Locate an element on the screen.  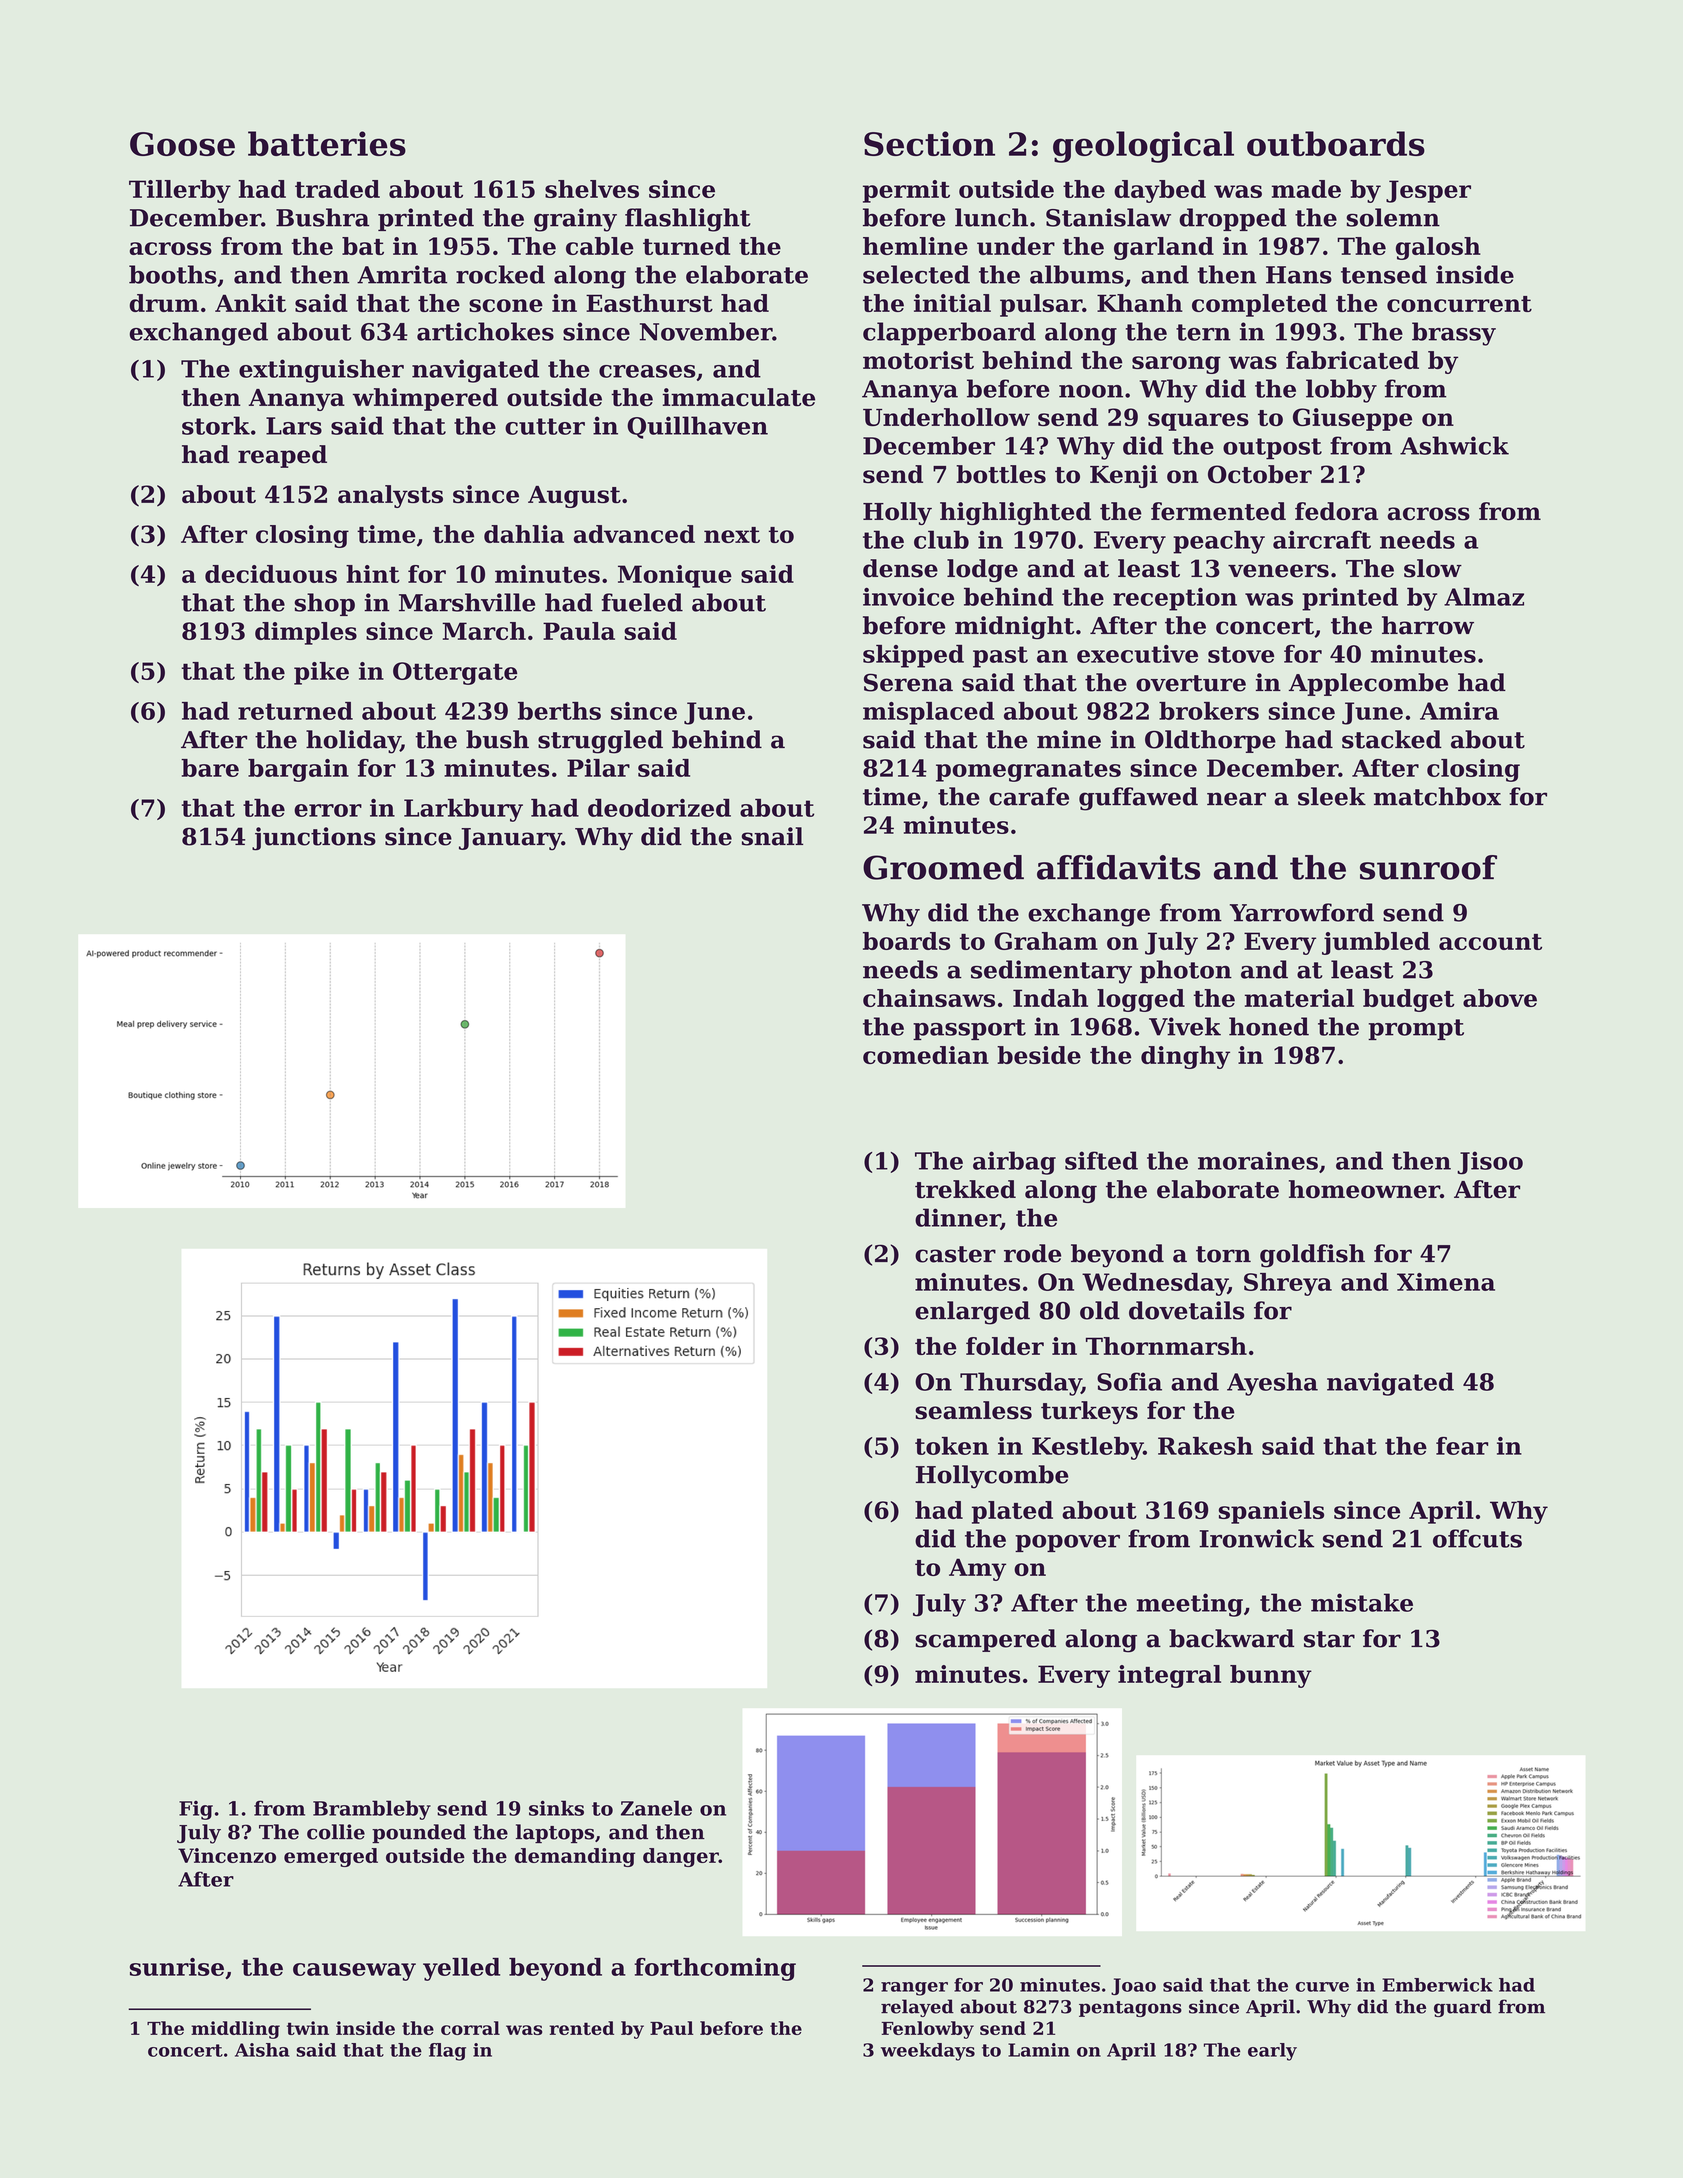
junctions is located at coordinates (314, 839).
